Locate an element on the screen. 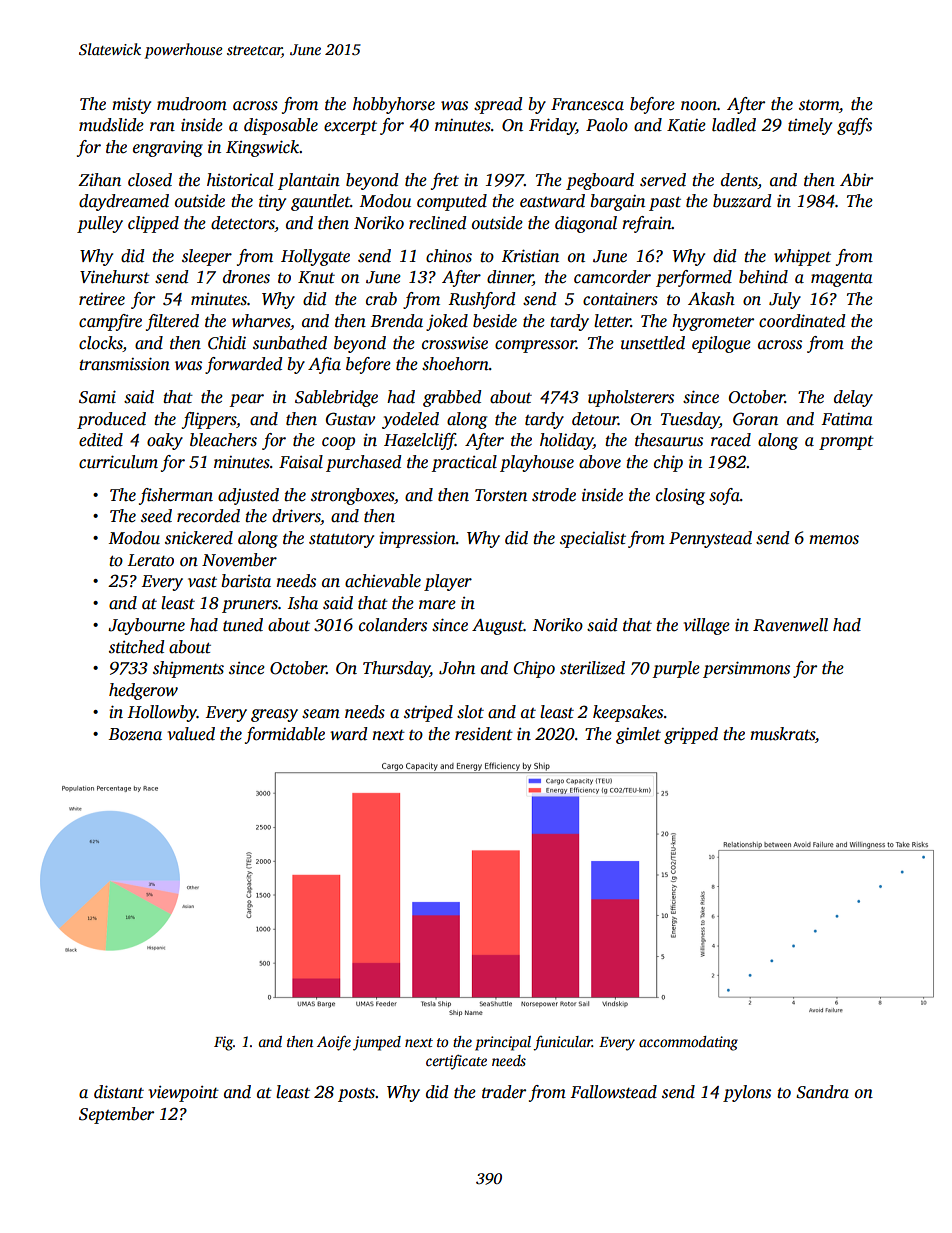 This screenshot has width=952, height=1233. disposable is located at coordinates (281, 126).
